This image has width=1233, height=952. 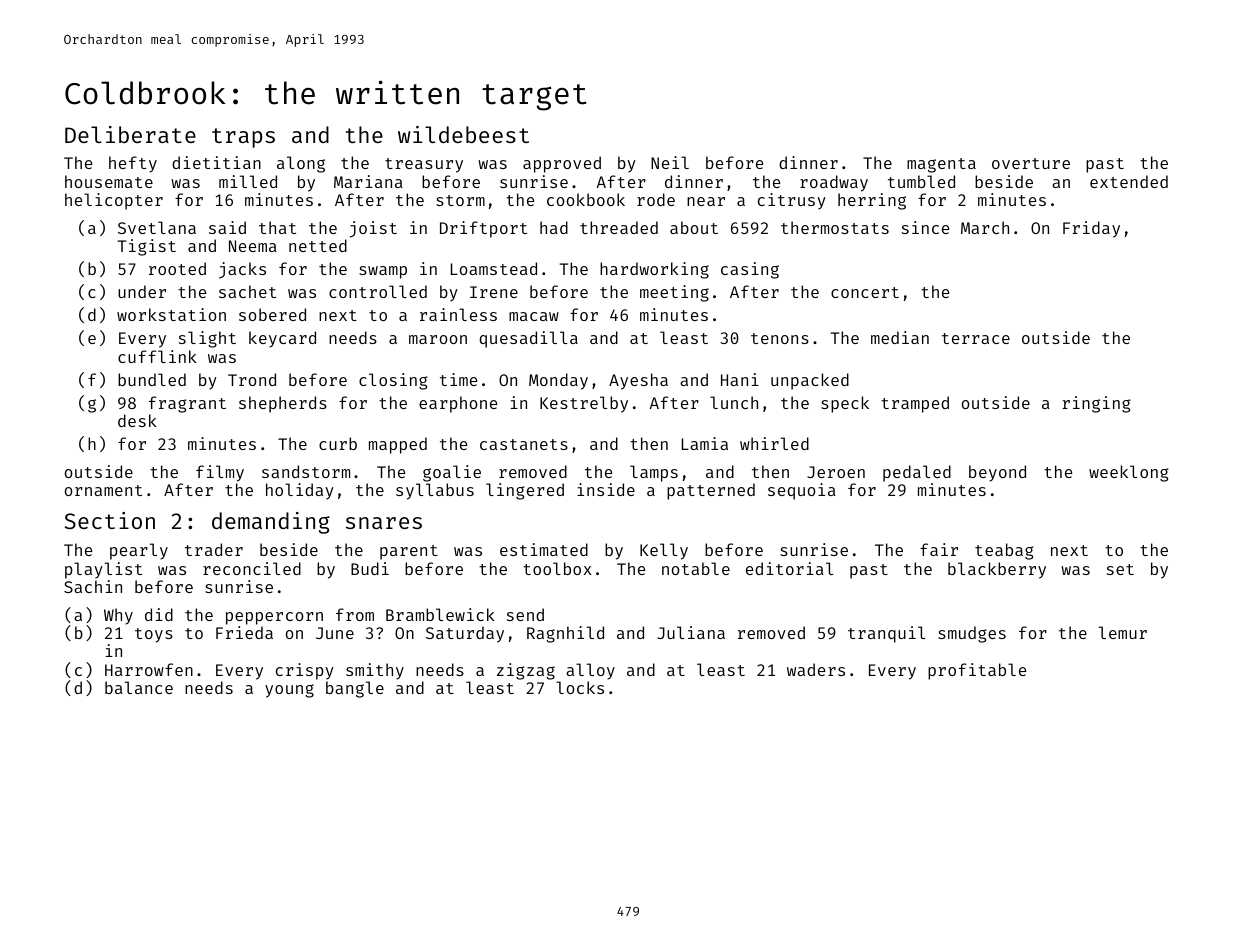 What do you see at coordinates (244, 632) in the image?
I see `Frieda` at bounding box center [244, 632].
